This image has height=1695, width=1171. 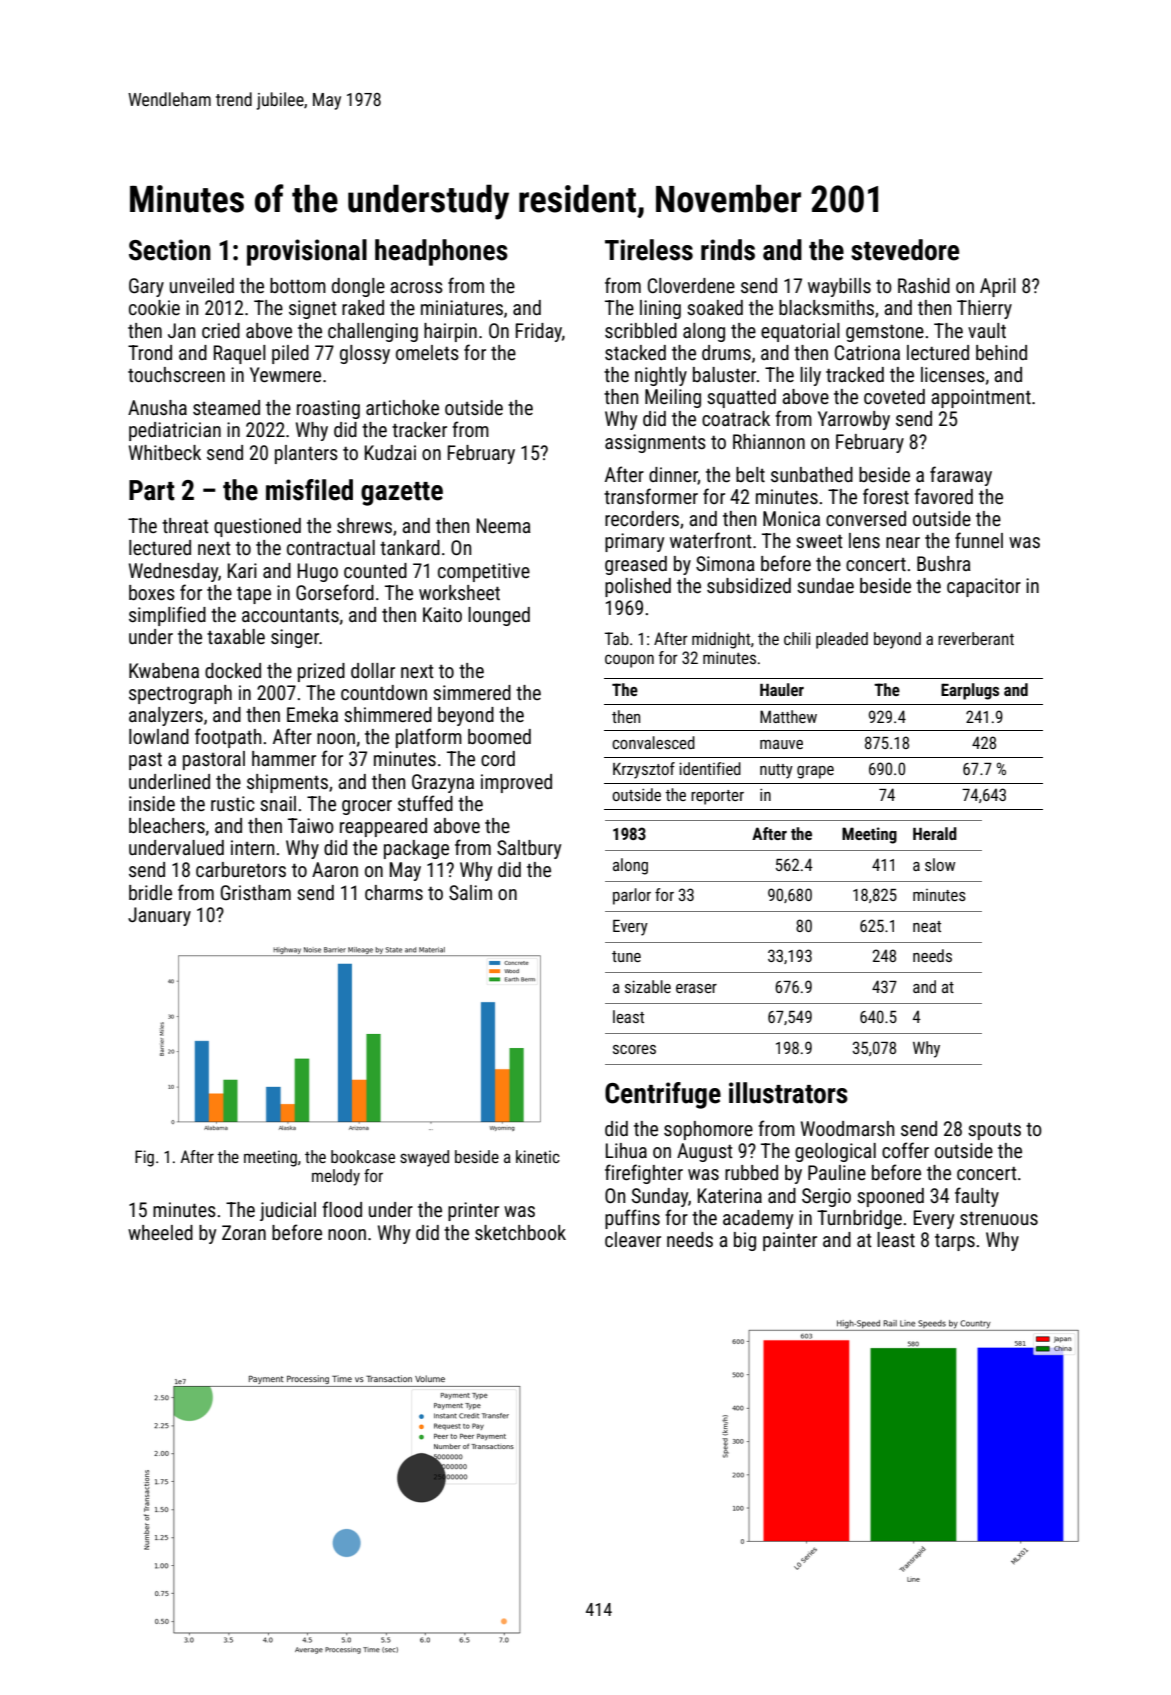 What do you see at coordinates (626, 1150) in the image?
I see `Lihua` at bounding box center [626, 1150].
